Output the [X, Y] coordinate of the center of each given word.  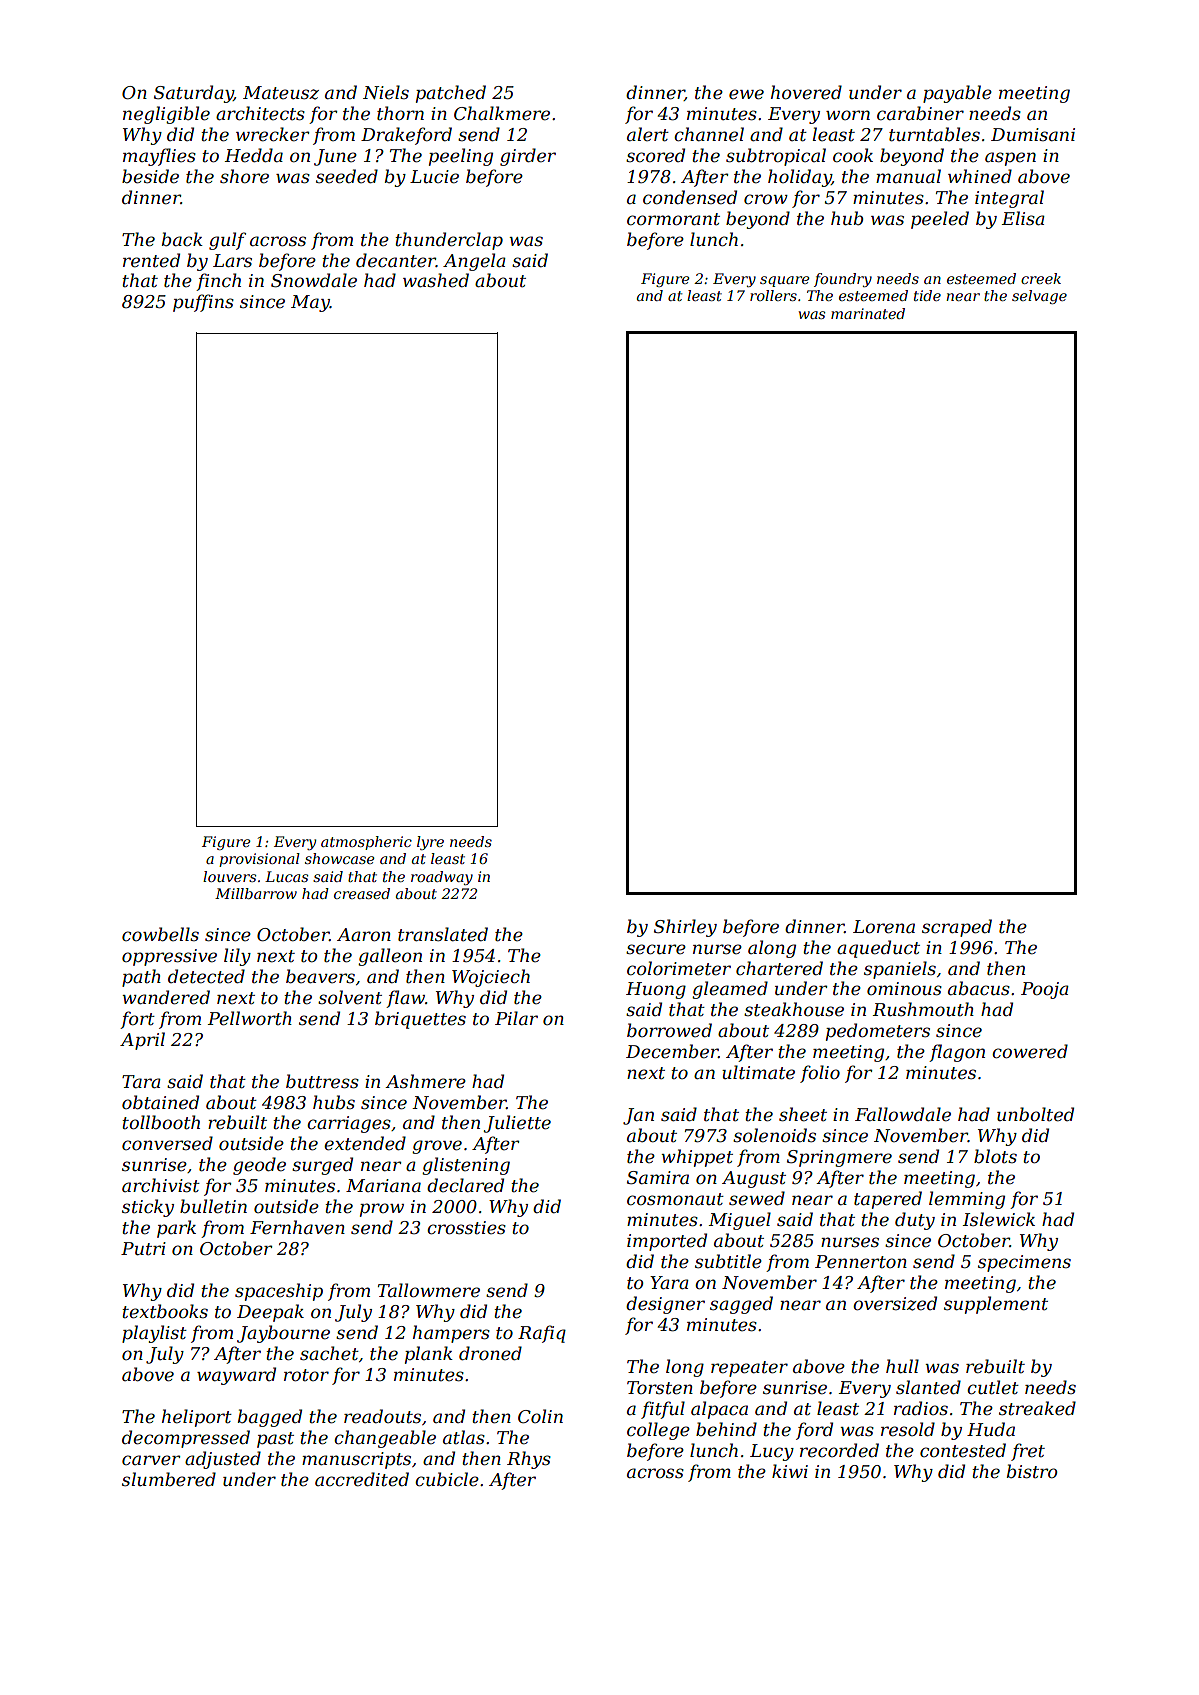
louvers [229, 876]
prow [382, 1210]
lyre [430, 843]
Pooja [1045, 990]
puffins [203, 303]
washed [436, 280]
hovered [806, 92]
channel [709, 134]
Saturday [194, 94]
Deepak [270, 1313]
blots [995, 1156]
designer [665, 1305]
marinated [868, 313]
